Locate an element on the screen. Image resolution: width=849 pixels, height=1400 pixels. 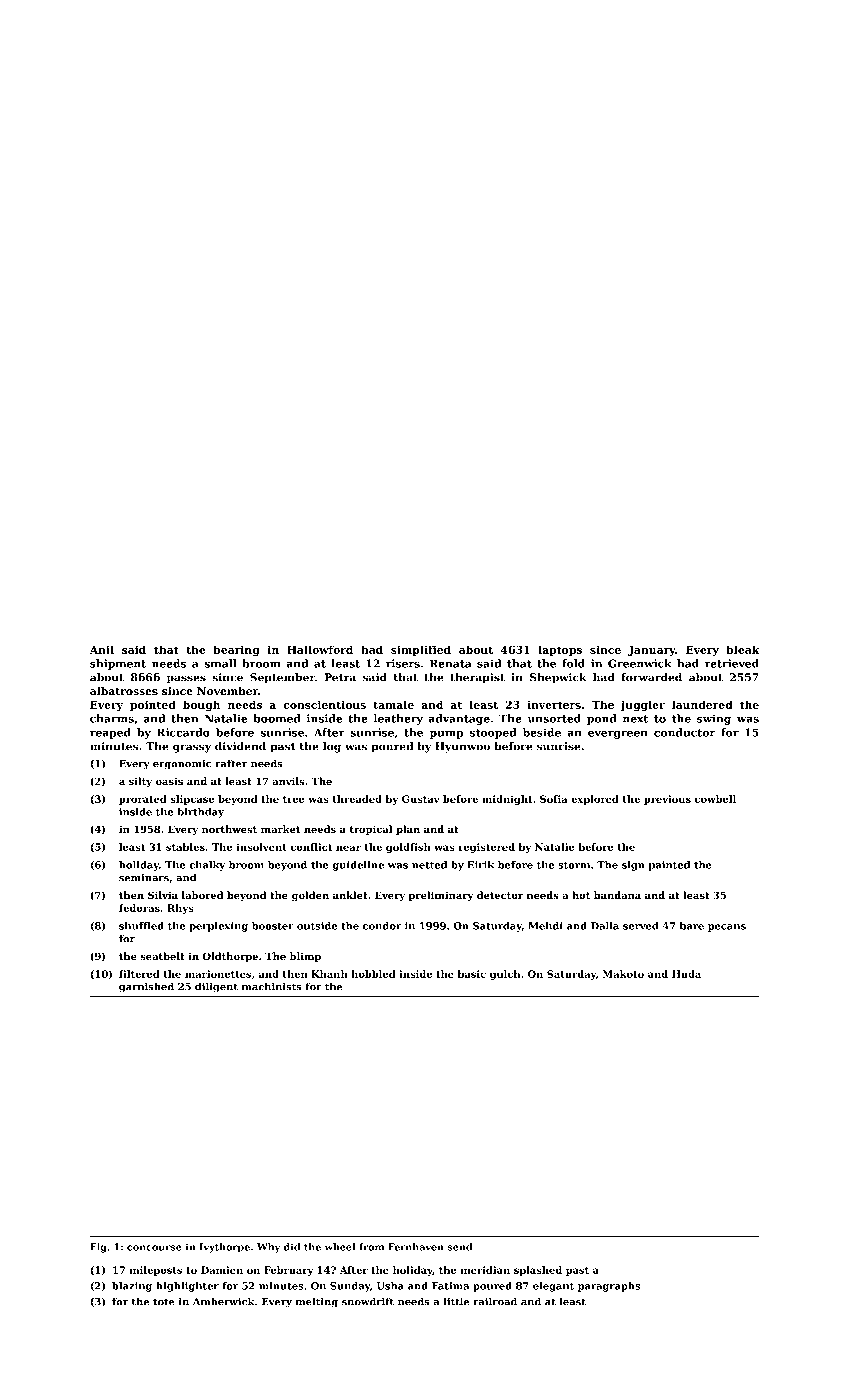
Anil is located at coordinates (102, 649).
